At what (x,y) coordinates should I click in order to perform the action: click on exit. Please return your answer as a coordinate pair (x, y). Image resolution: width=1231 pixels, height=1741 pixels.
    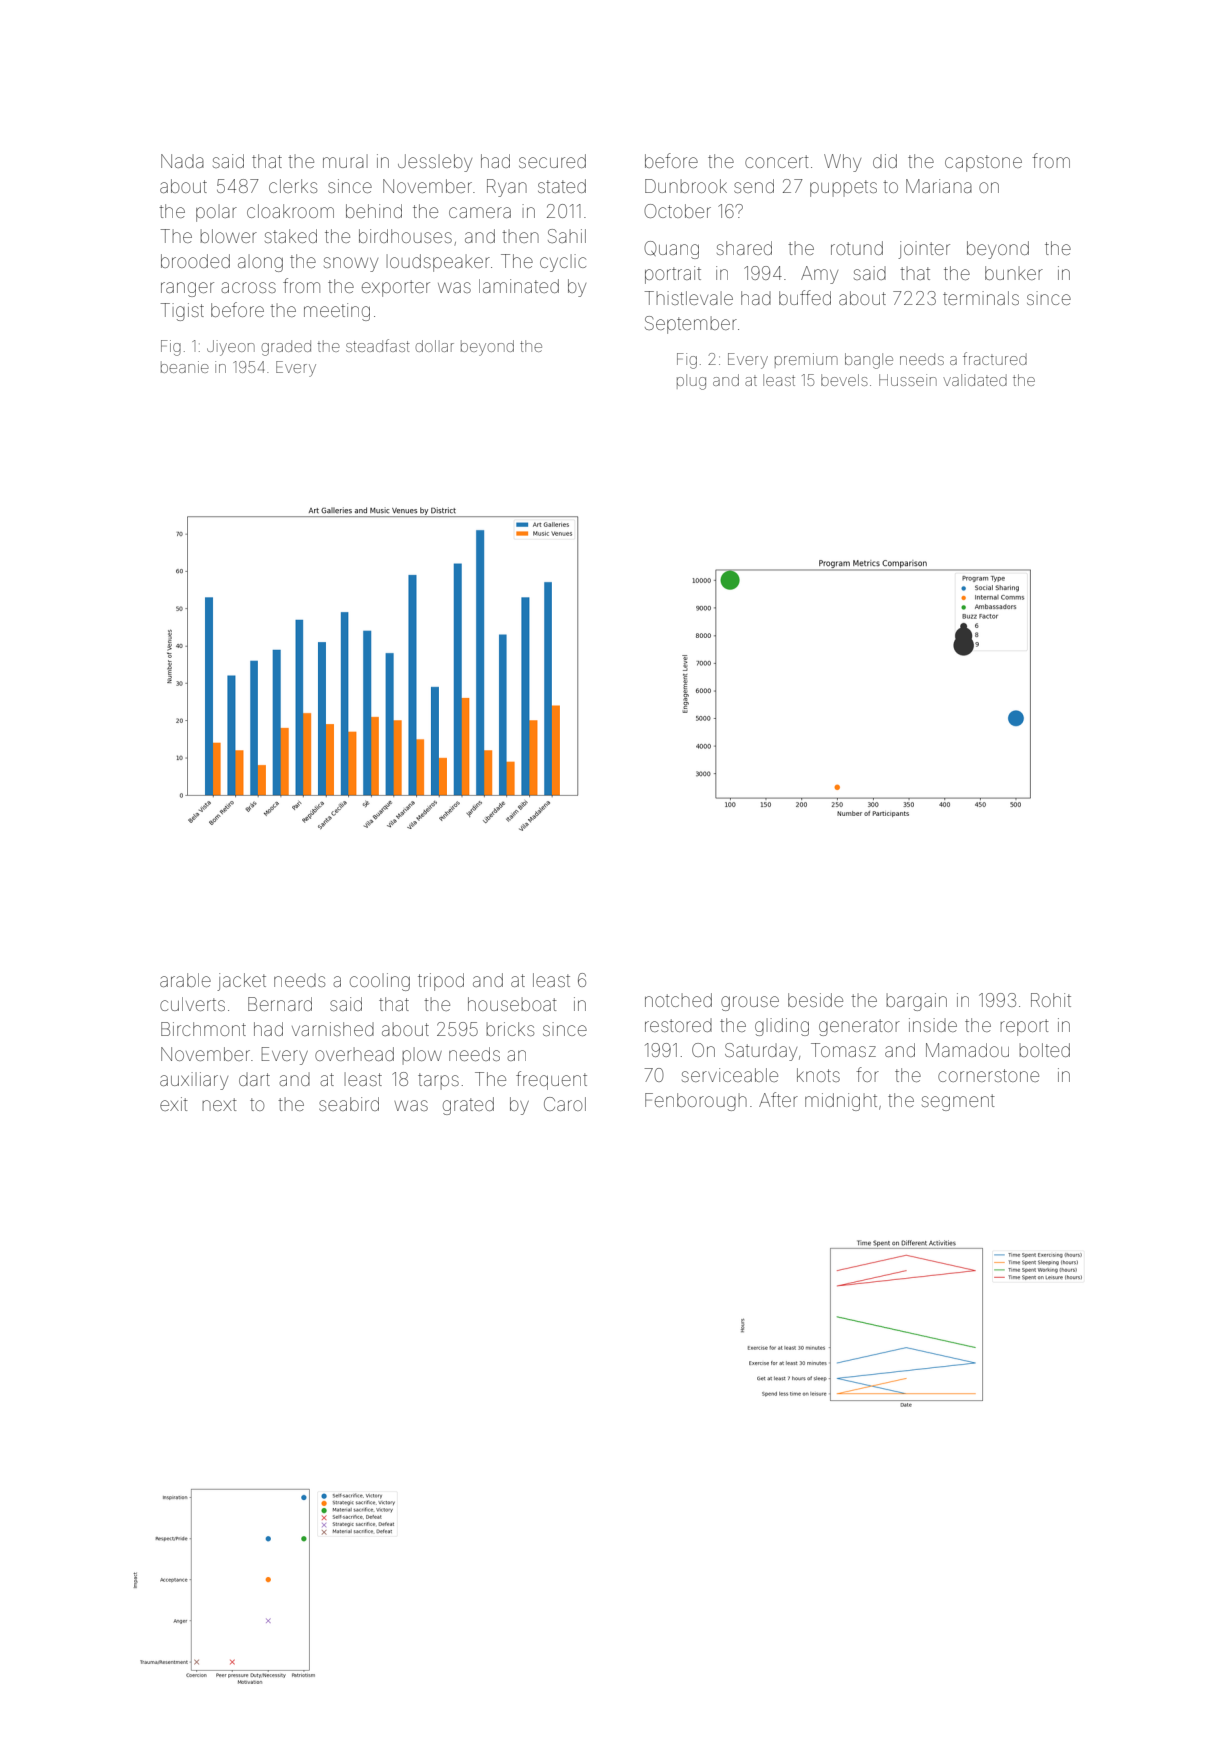
    Looking at the image, I should click on (174, 1104).
